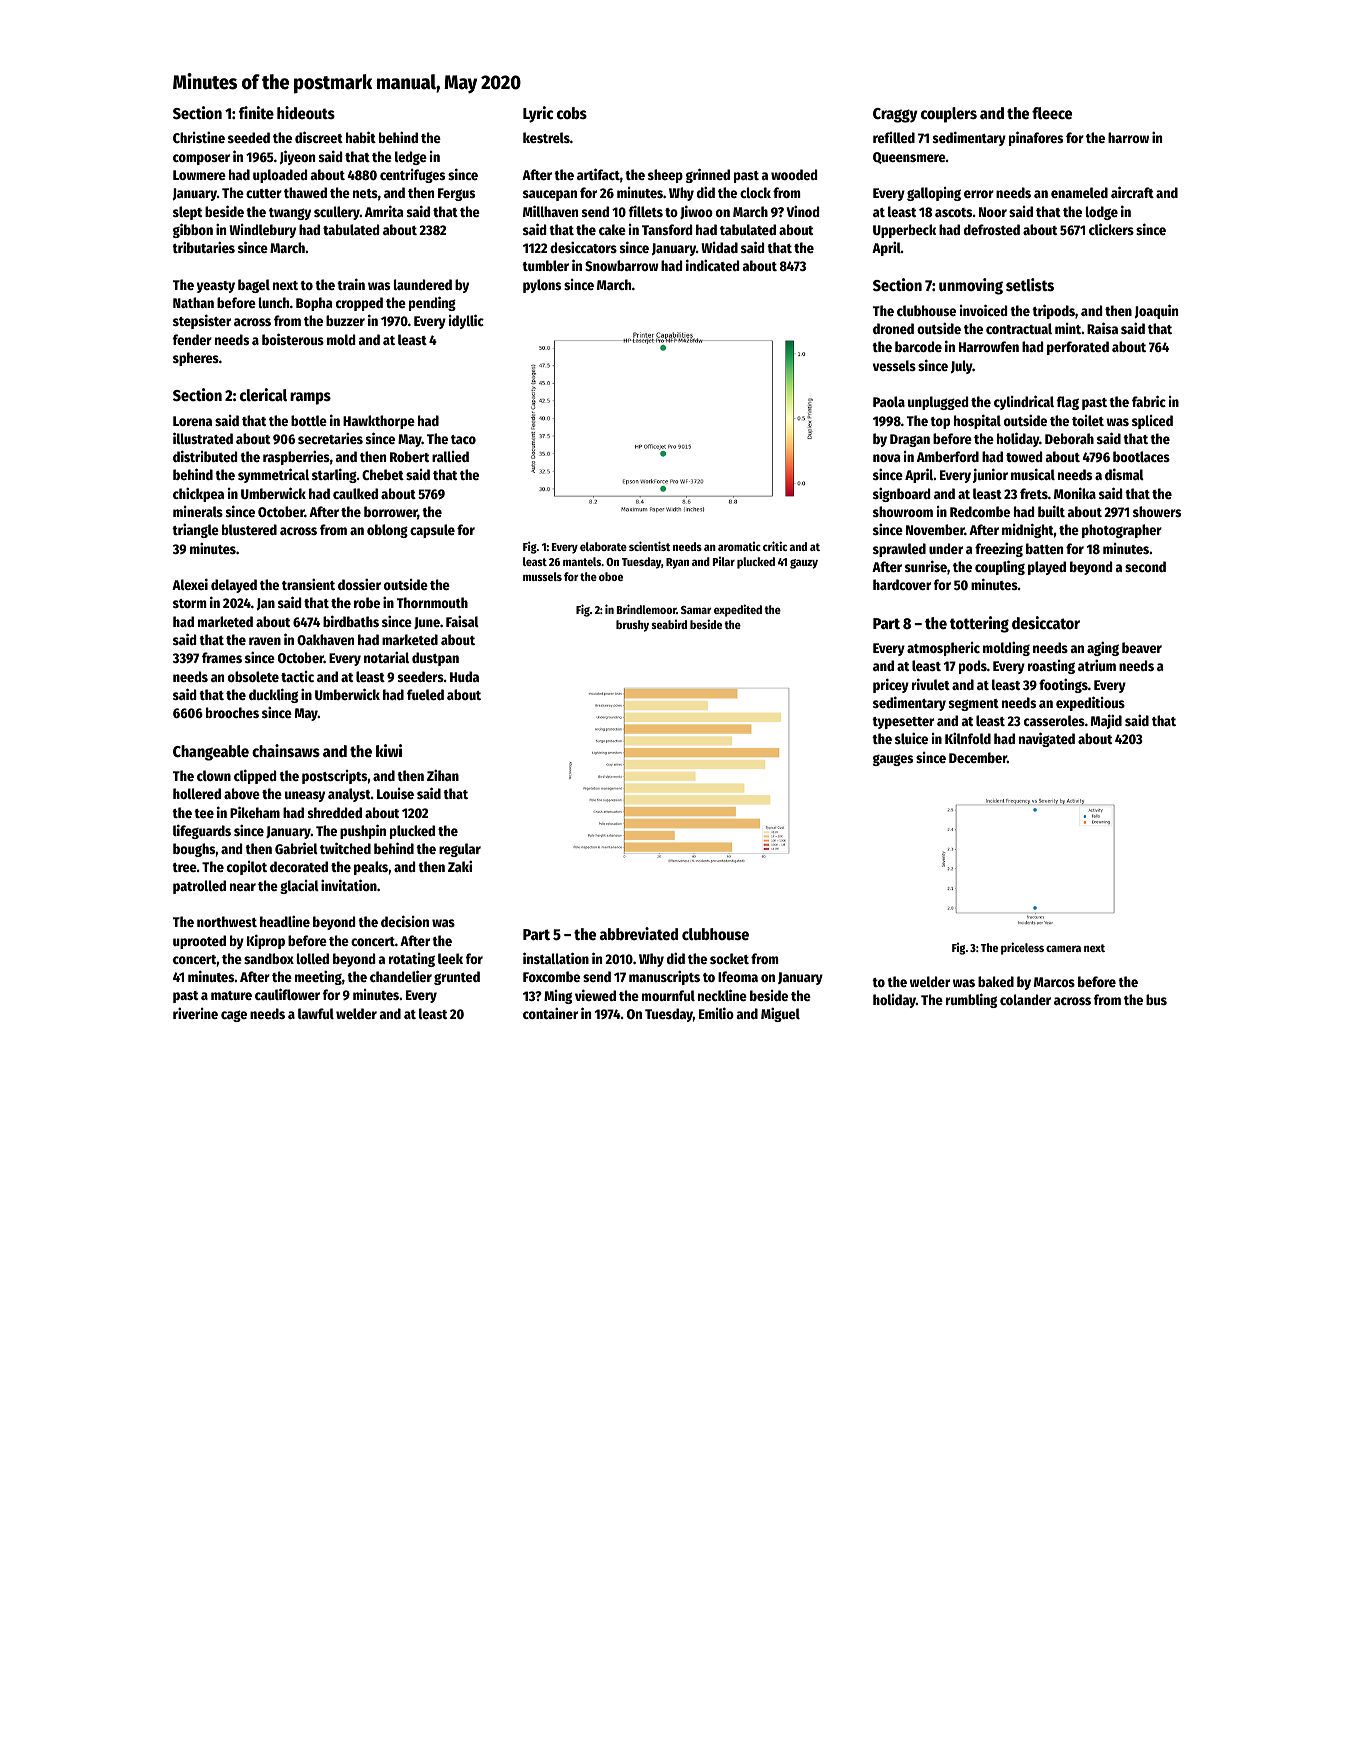 The height and width of the screenshot is (1756, 1357). What do you see at coordinates (794, 174) in the screenshot?
I see `wooded` at bounding box center [794, 174].
